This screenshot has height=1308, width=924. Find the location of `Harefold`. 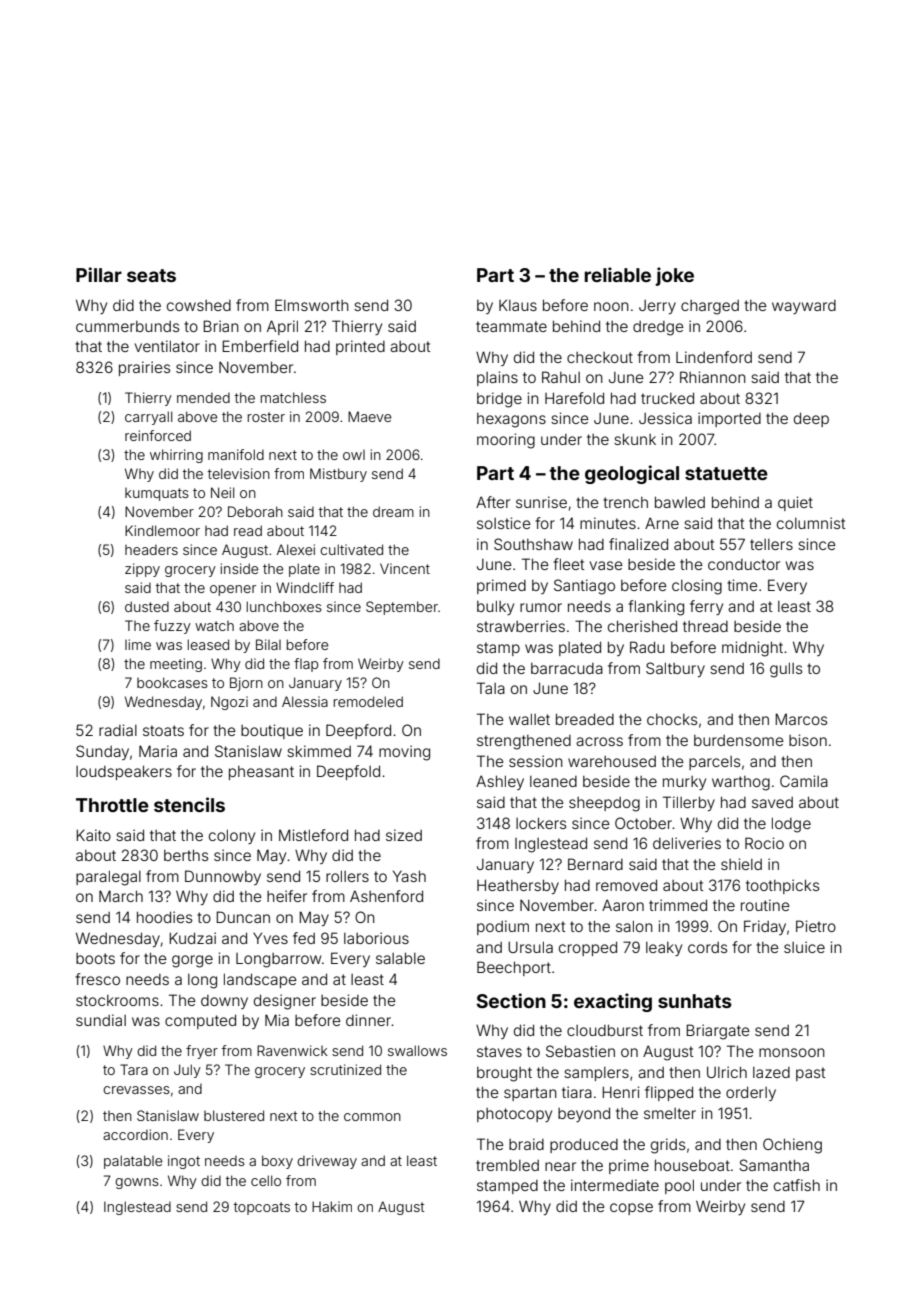

Harefold is located at coordinates (574, 398).
